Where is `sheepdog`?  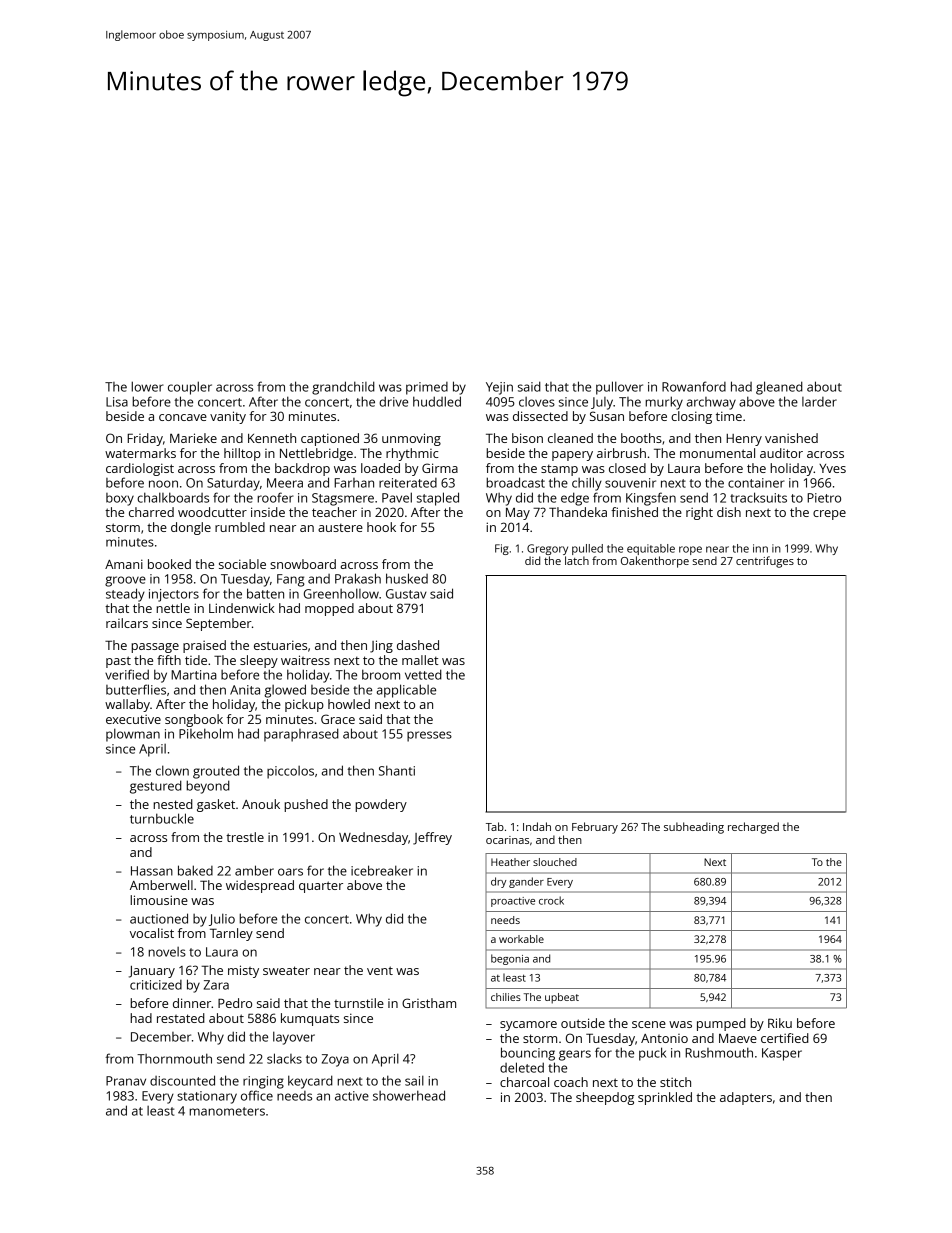
sheepdog is located at coordinates (605, 1098).
